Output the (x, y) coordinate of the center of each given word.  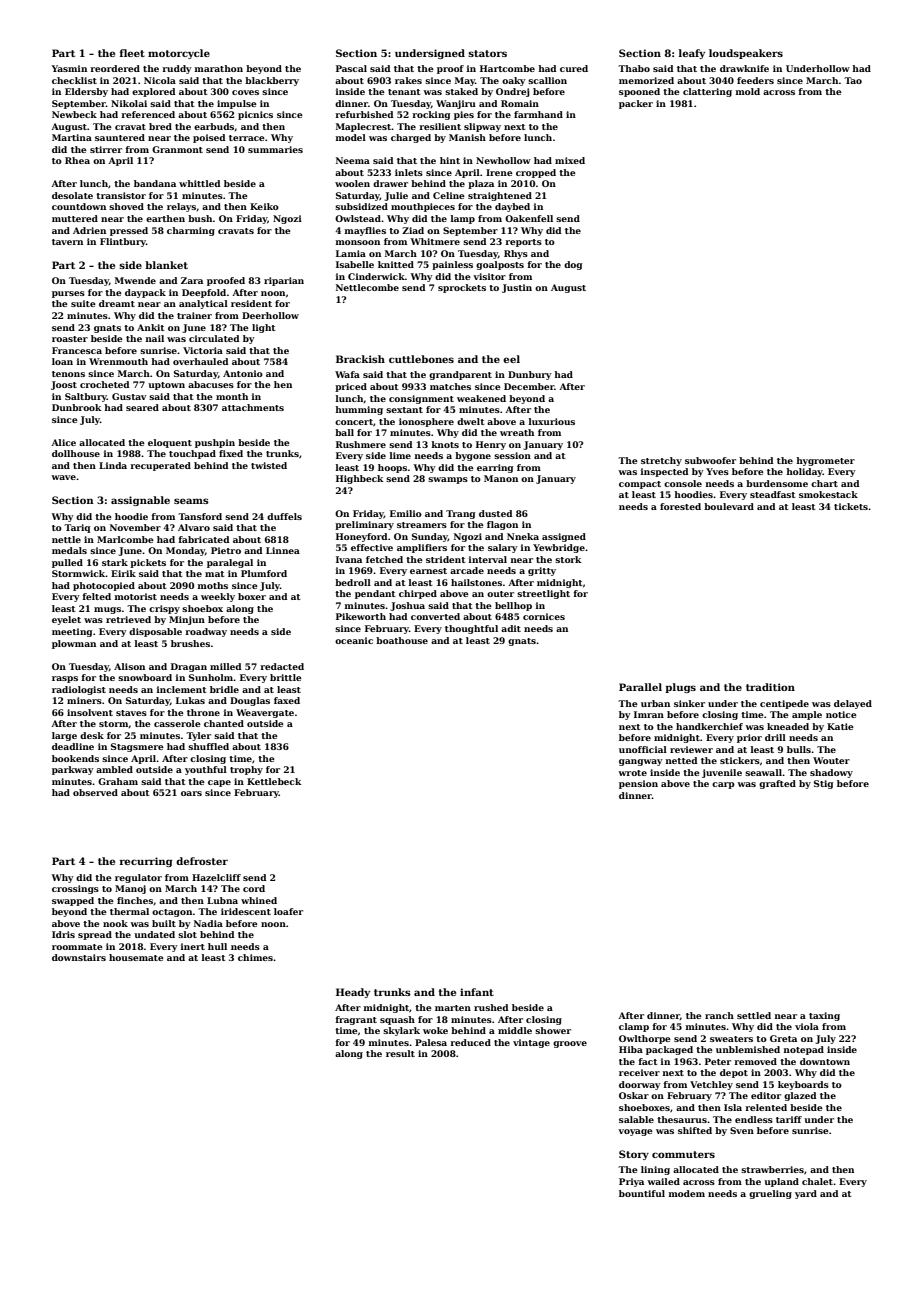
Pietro (226, 550)
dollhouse (76, 453)
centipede (784, 704)
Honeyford (362, 537)
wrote (632, 773)
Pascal (351, 68)
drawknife (744, 68)
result (400, 1053)
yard (806, 1194)
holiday (804, 472)
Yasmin (69, 68)
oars (191, 793)
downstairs (79, 957)
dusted (495, 513)
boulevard (729, 506)
